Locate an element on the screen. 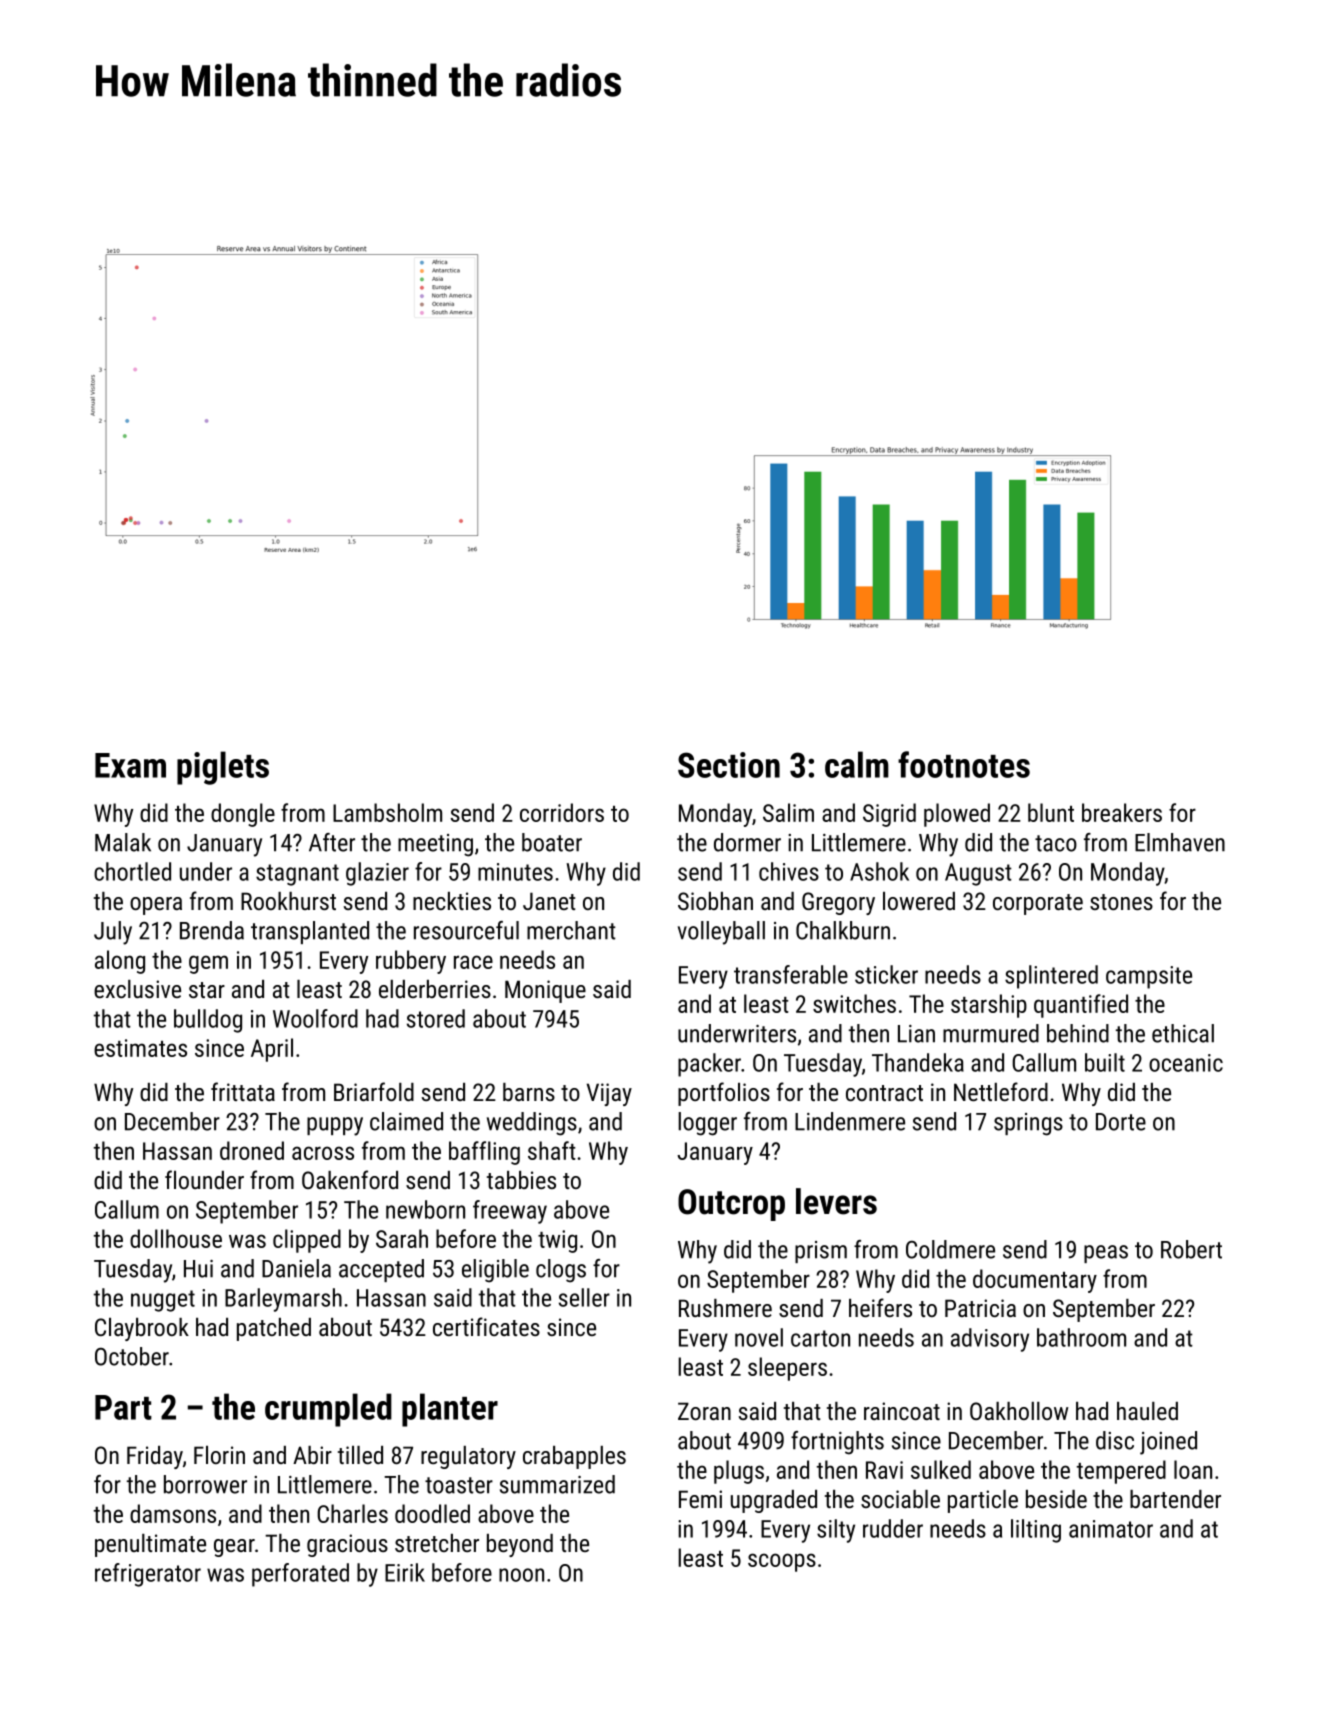 The image size is (1321, 1709). exclusive is located at coordinates (137, 989).
